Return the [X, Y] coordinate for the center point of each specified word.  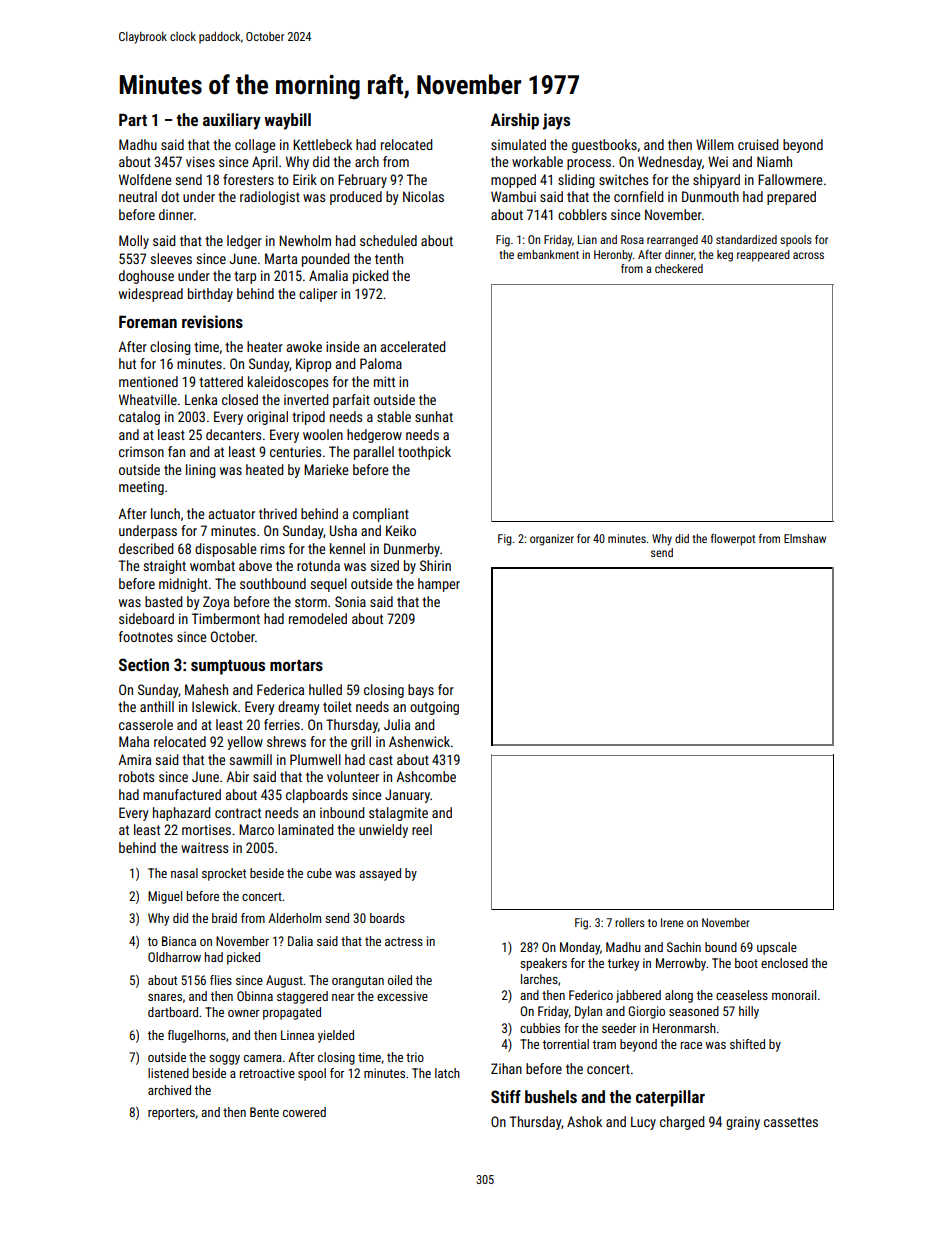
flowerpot [733, 540]
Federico [591, 995]
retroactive [267, 1073]
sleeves [171, 258]
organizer [552, 540]
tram [604, 1044]
